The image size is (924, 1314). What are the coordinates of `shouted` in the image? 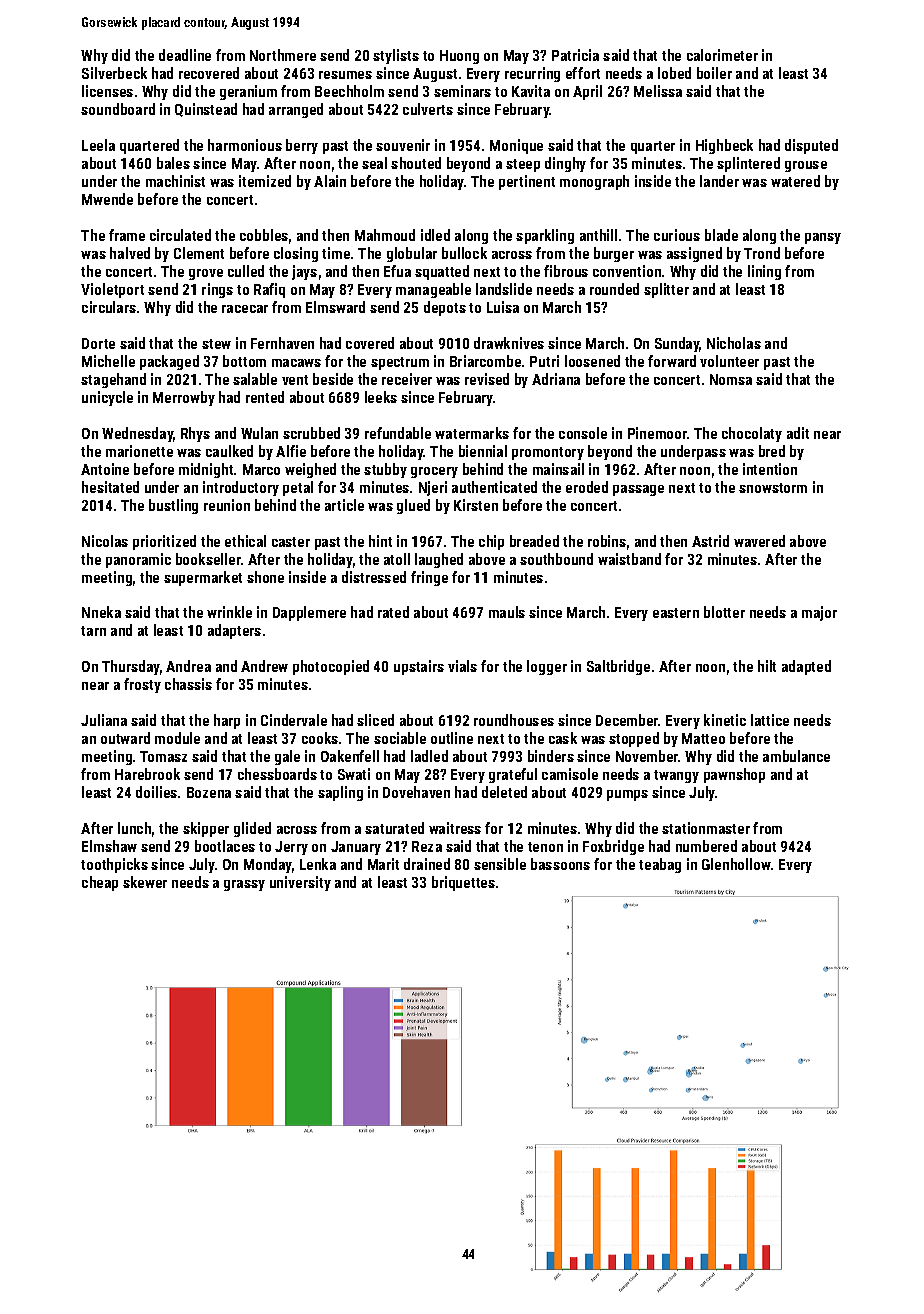 It's located at (416, 163).
